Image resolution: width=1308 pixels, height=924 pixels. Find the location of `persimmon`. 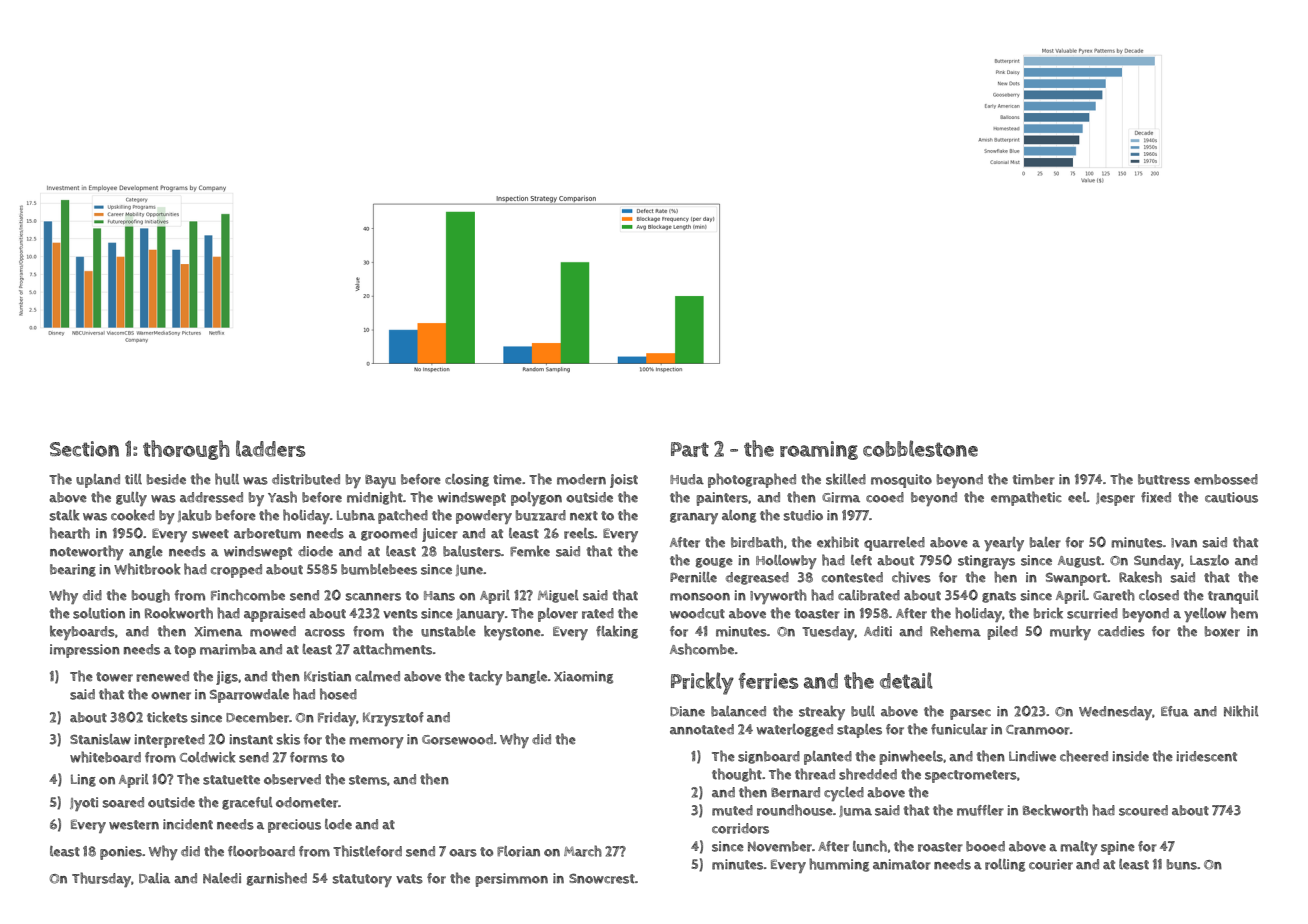

persimmon is located at coordinates (512, 880).
